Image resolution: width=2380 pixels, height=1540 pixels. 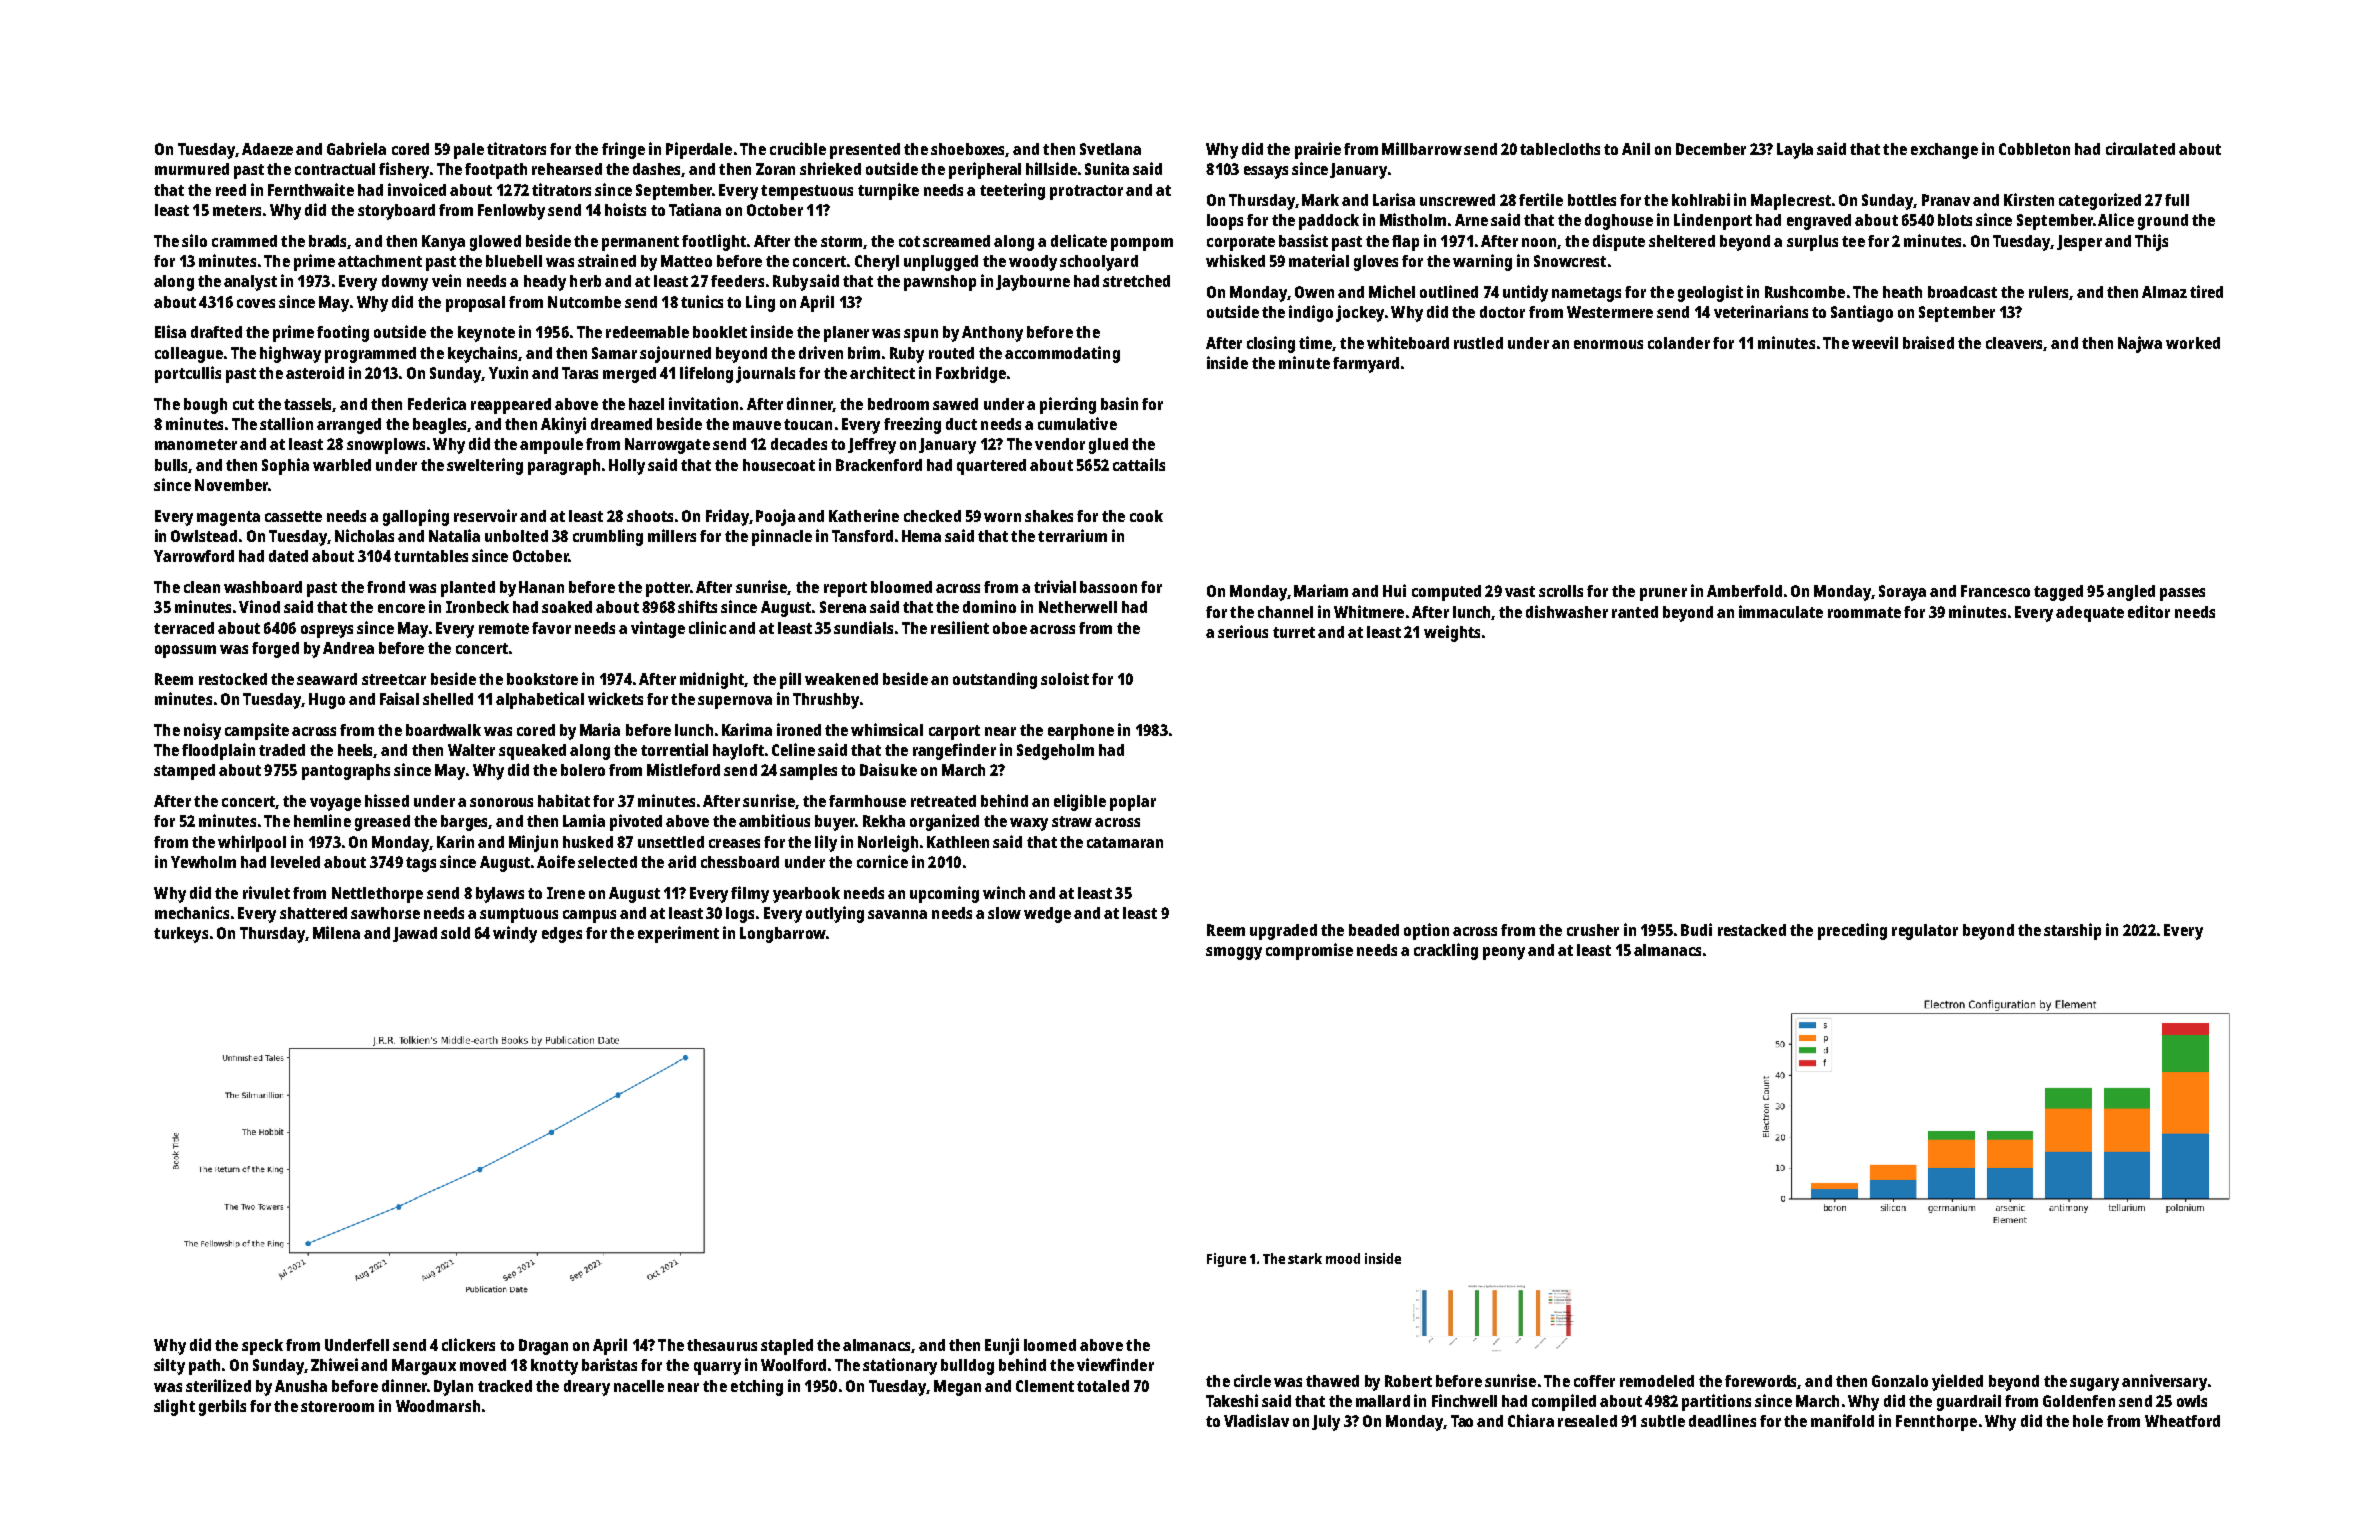 I want to click on Lamia, so click(x=584, y=820).
